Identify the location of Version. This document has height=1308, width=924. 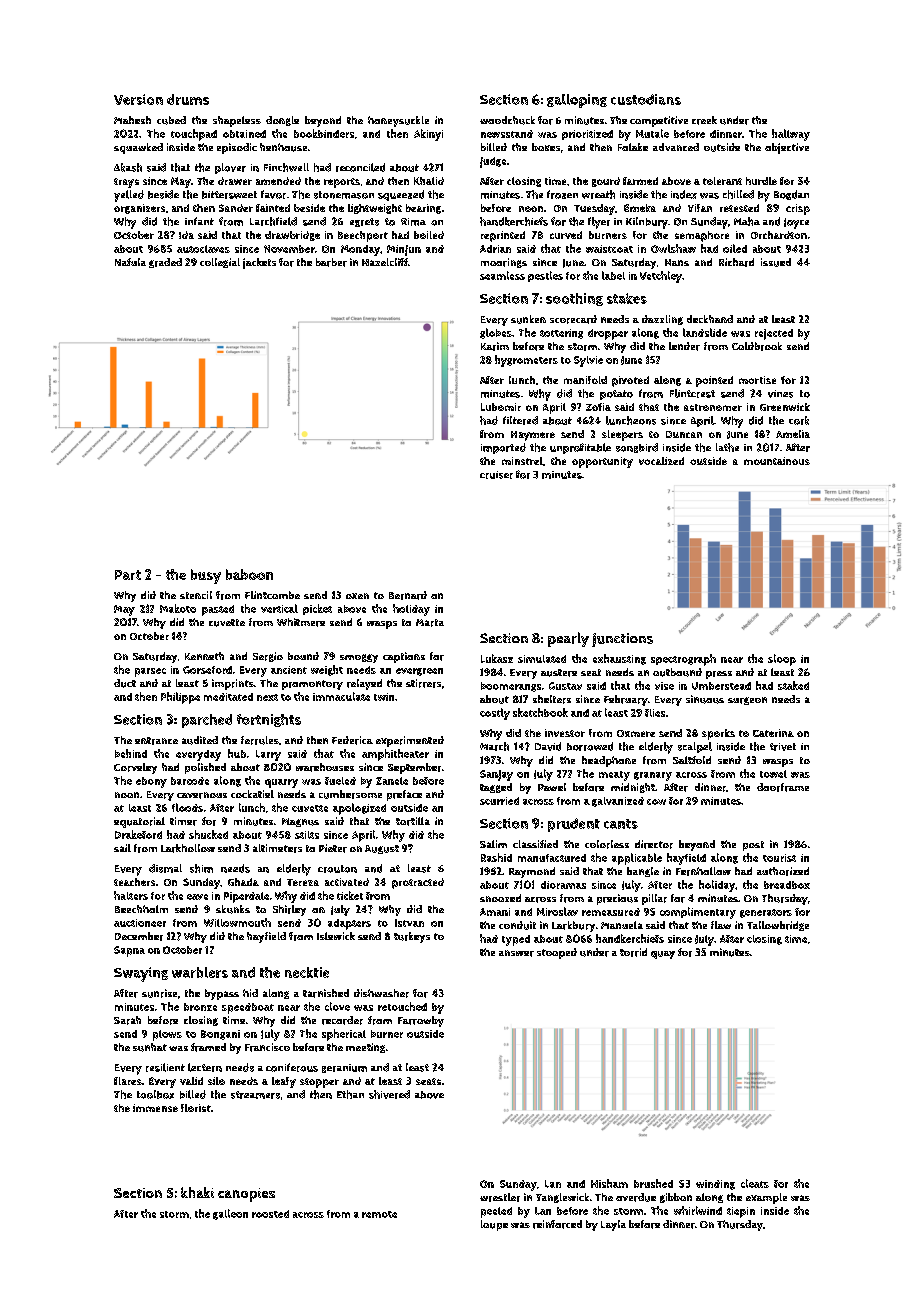
(138, 99).
